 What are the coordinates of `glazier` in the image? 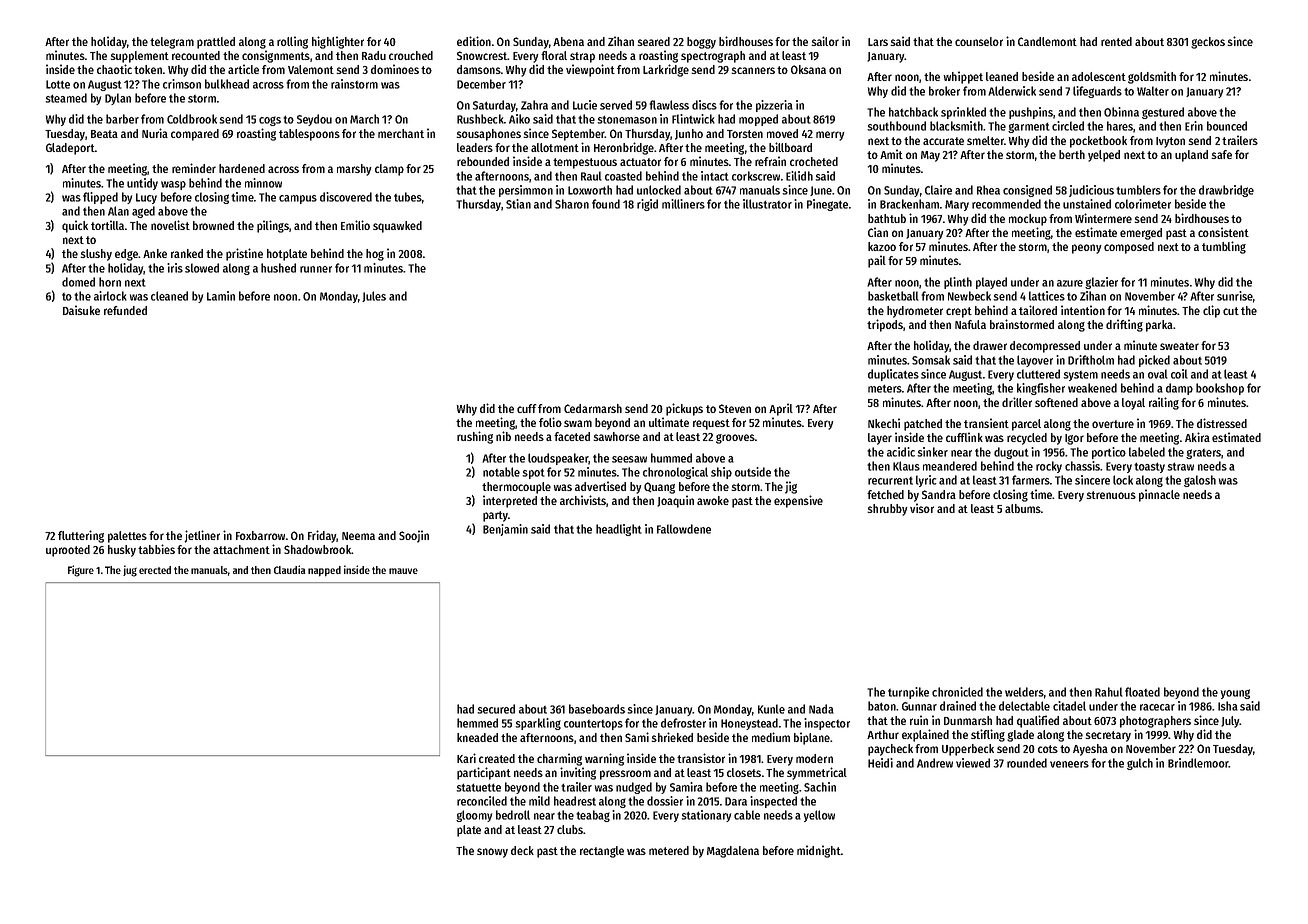 It's located at (1101, 283).
